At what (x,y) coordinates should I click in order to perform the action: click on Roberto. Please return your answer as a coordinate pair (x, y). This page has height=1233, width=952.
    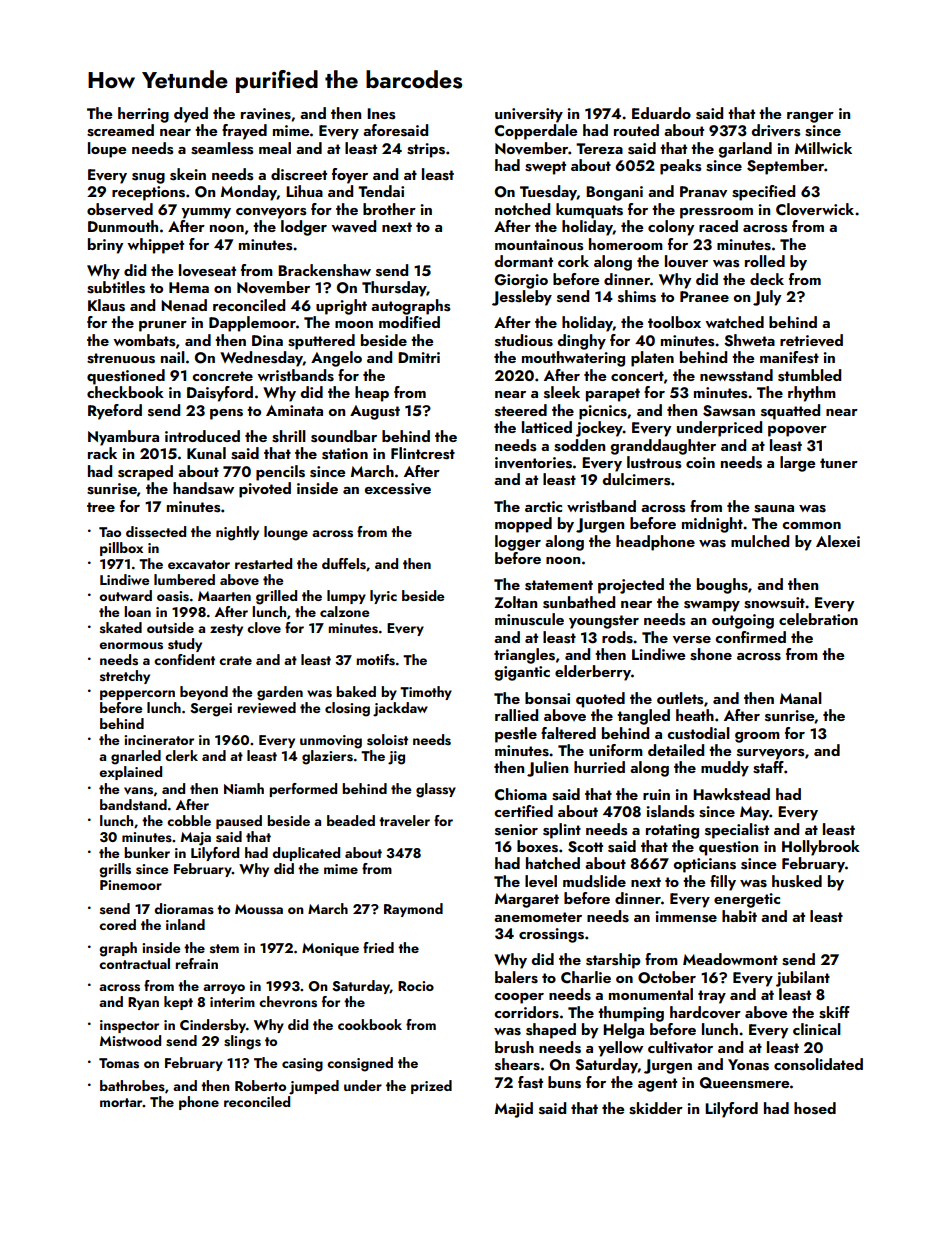
    Looking at the image, I should click on (260, 1085).
